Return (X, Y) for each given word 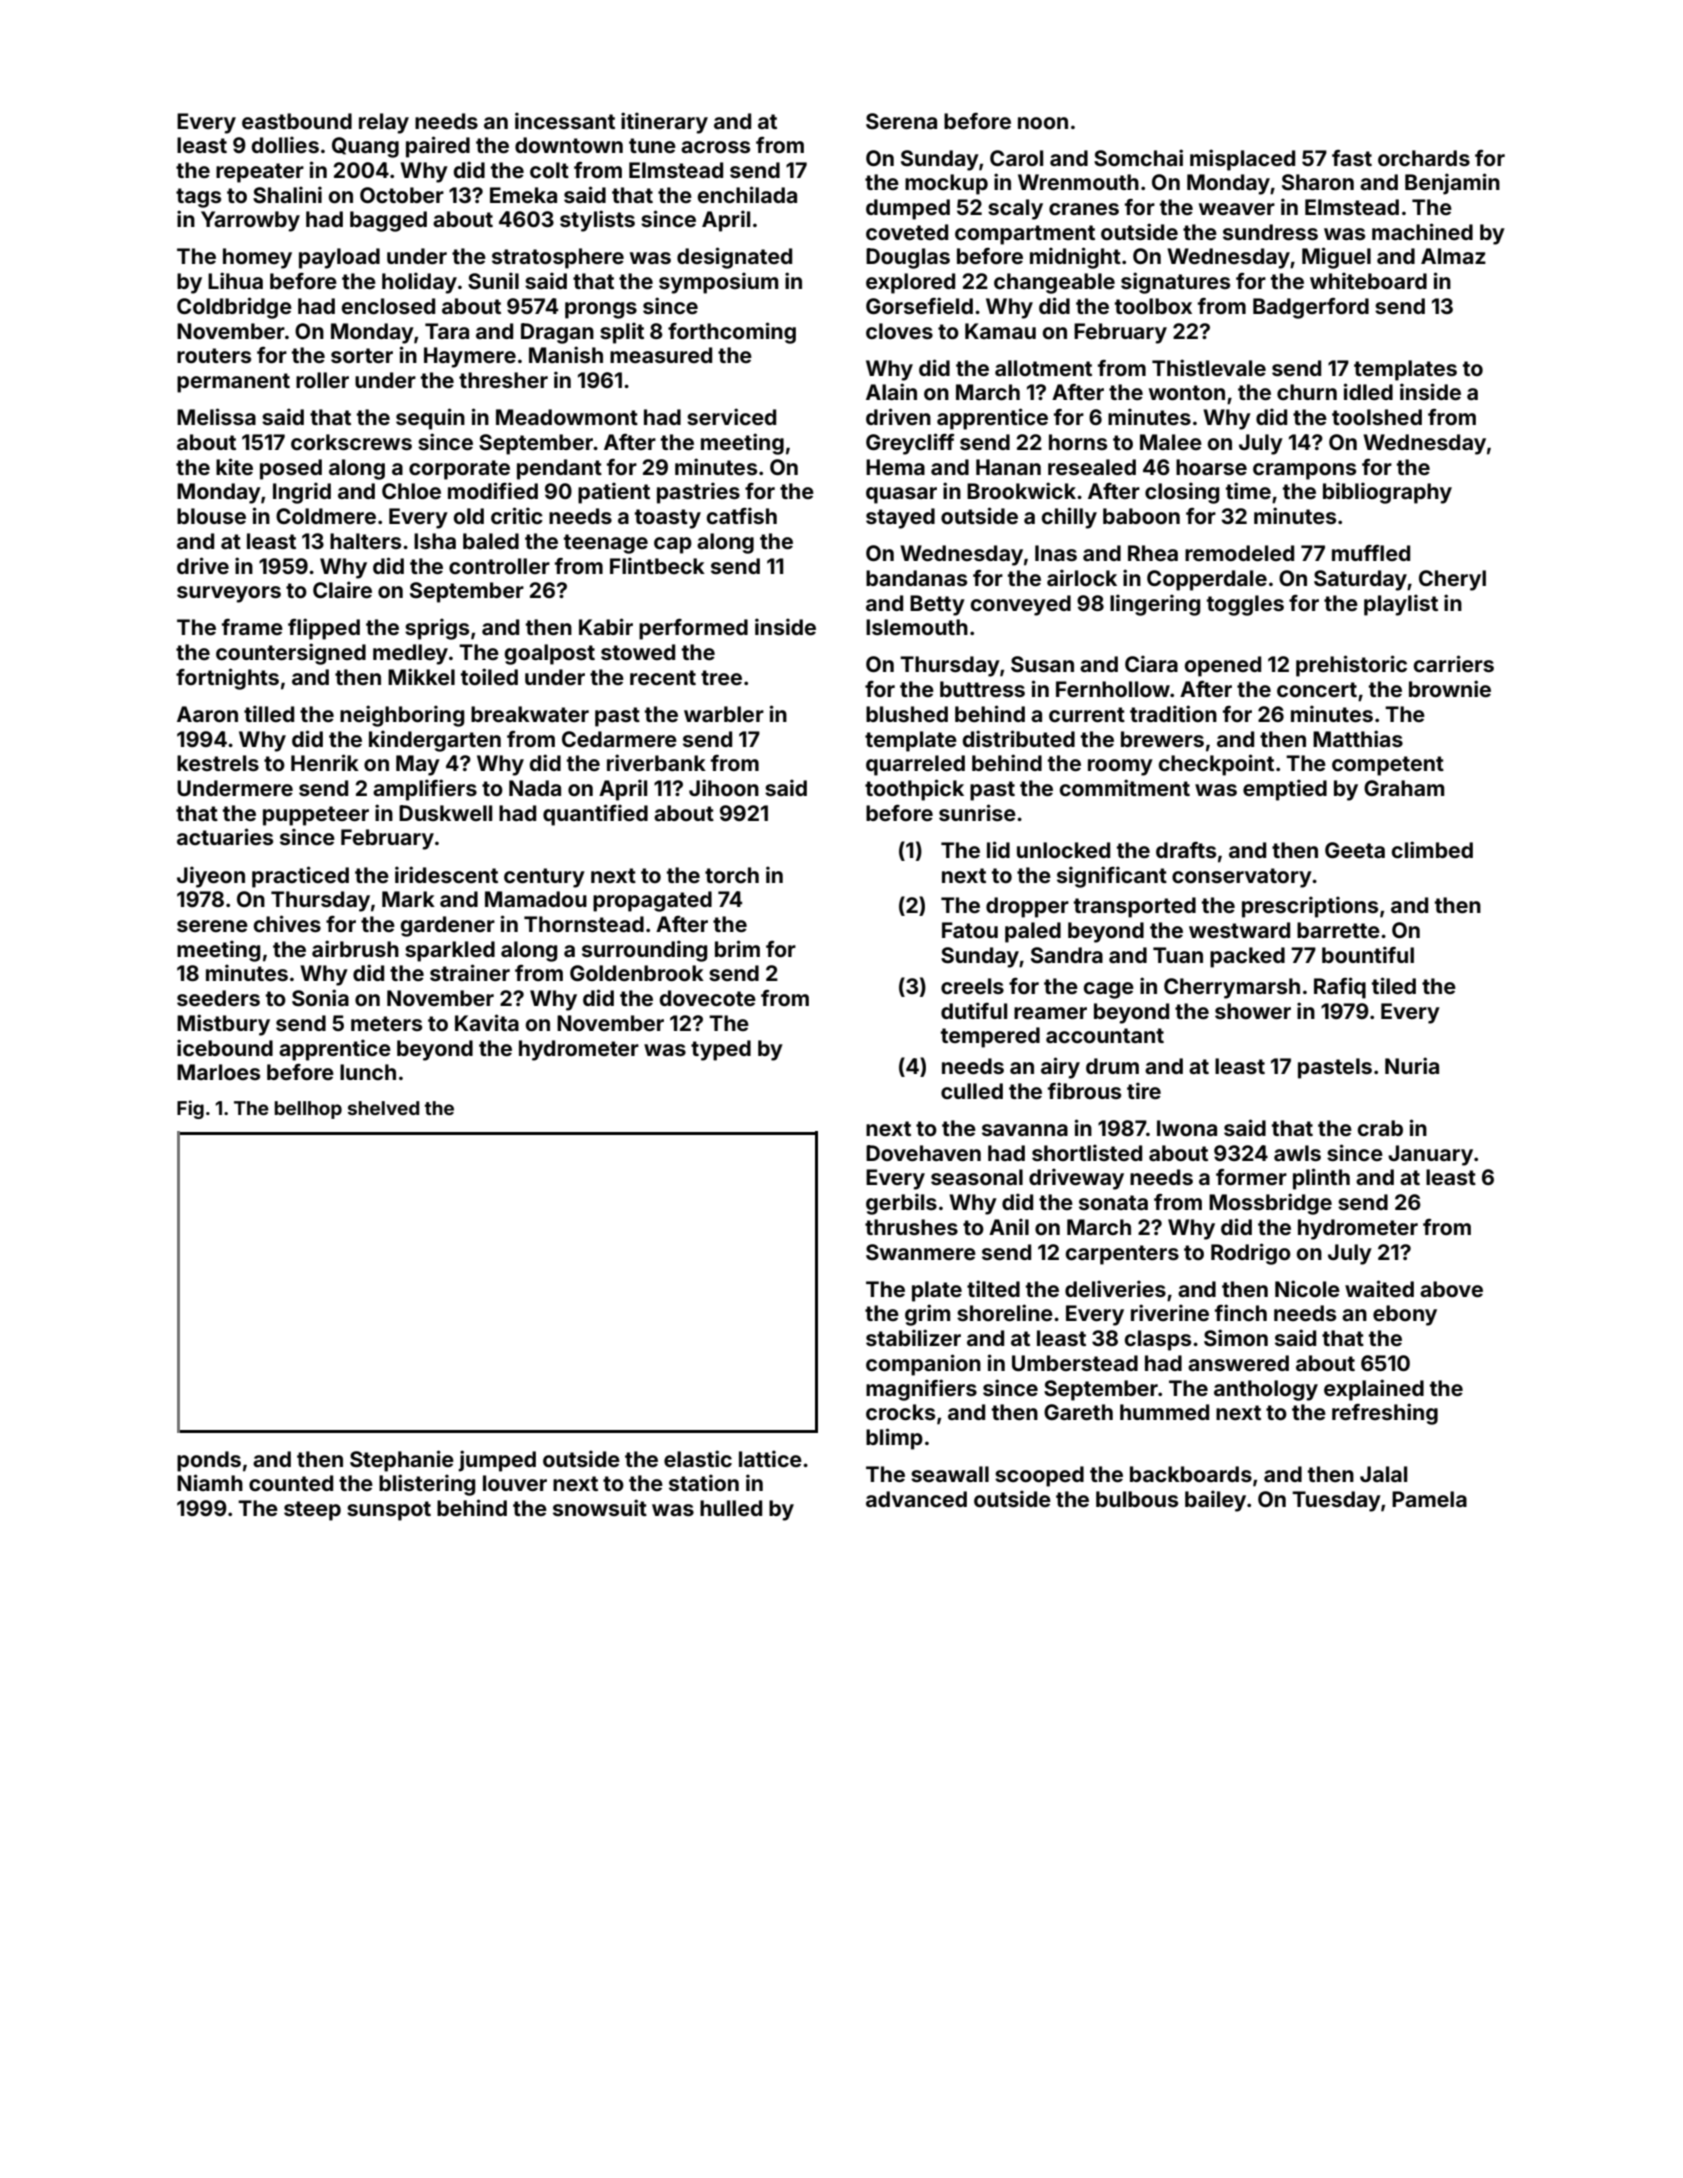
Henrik (325, 762)
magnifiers (921, 1390)
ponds (209, 1461)
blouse (211, 516)
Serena (901, 121)
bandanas (916, 578)
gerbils (901, 1204)
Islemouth (917, 627)
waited (1379, 1288)
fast (1352, 158)
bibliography (1387, 493)
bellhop (308, 1110)
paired (438, 147)
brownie (1450, 688)
